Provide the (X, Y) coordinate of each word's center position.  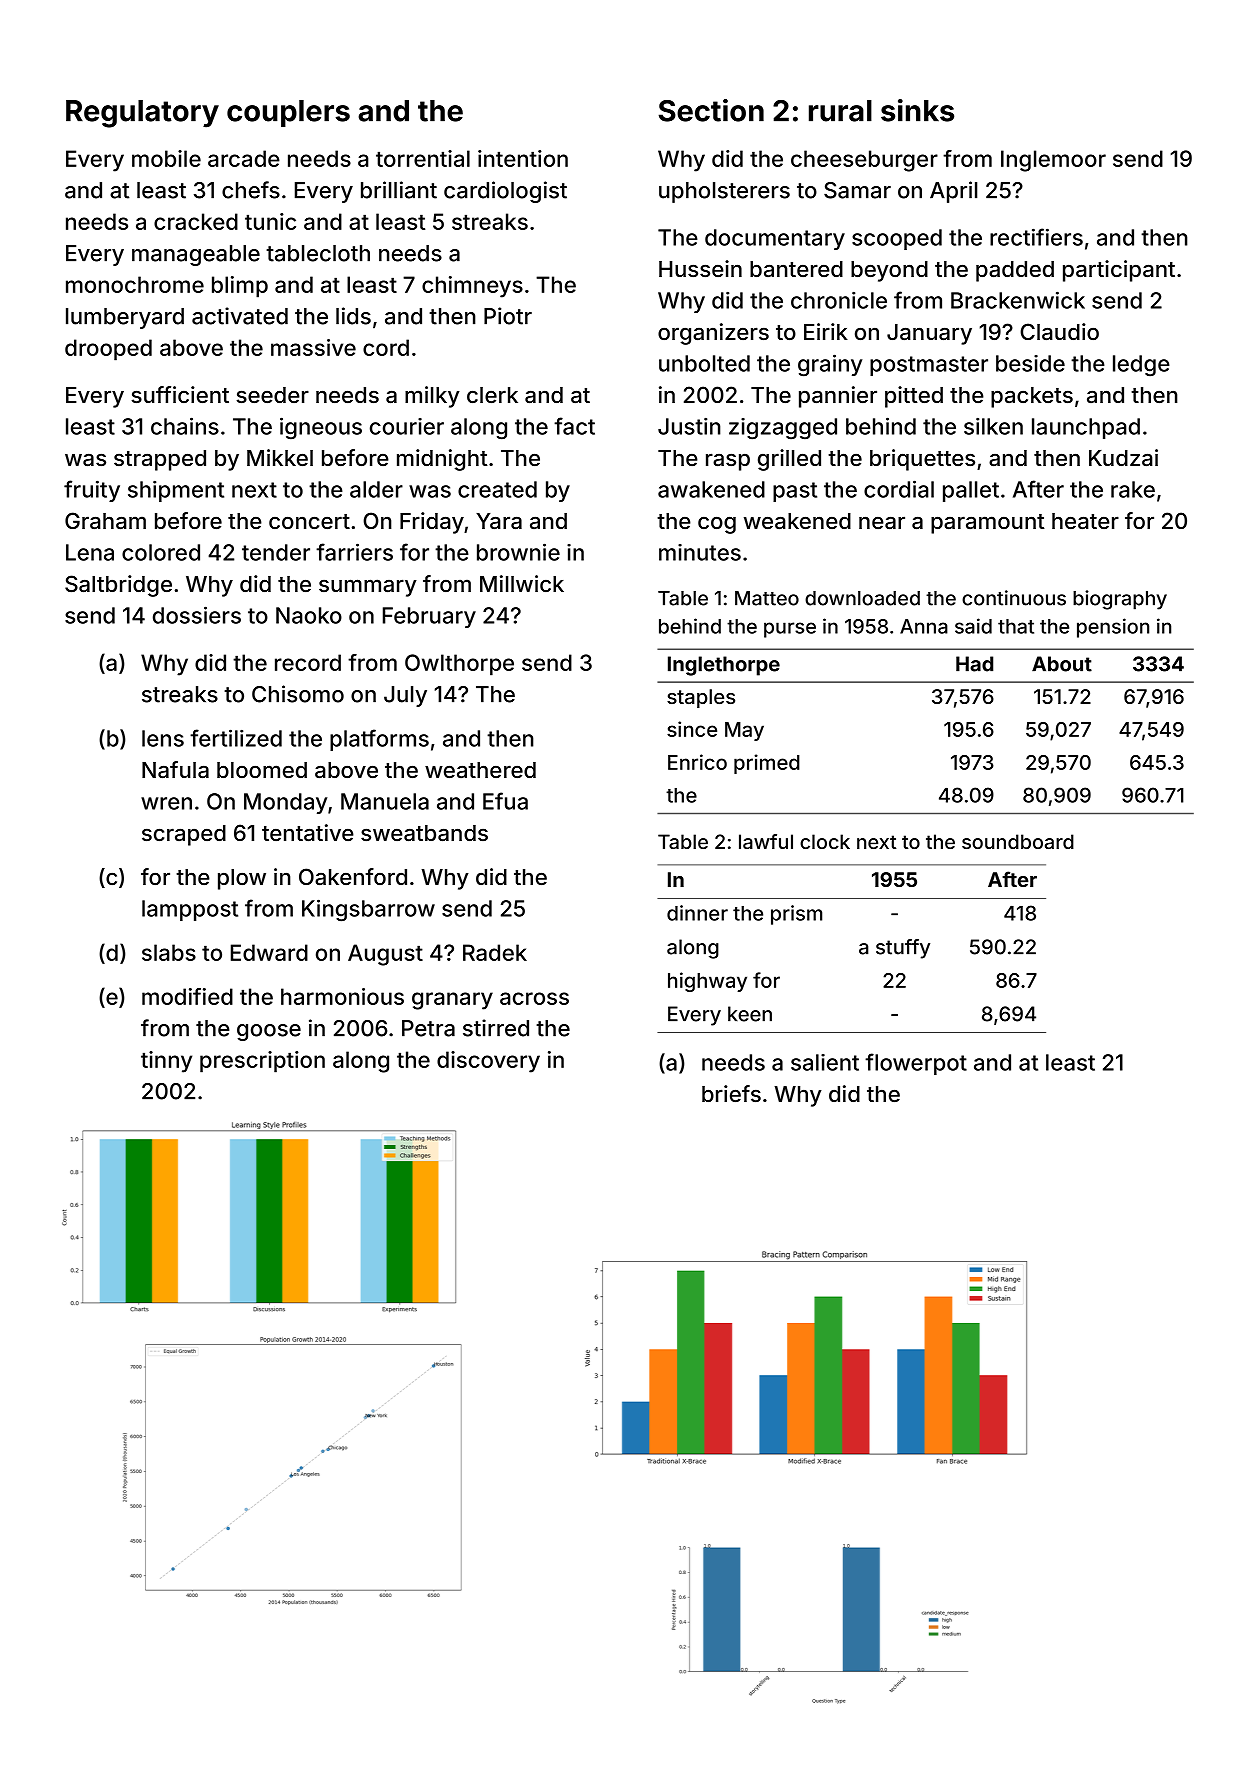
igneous (321, 428)
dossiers (197, 615)
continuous (1014, 598)
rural (840, 111)
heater (1085, 521)
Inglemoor (1053, 161)
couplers (288, 113)
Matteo (767, 598)
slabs (169, 952)
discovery (488, 1062)
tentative (308, 833)
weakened (797, 521)
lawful (766, 841)
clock (825, 841)
